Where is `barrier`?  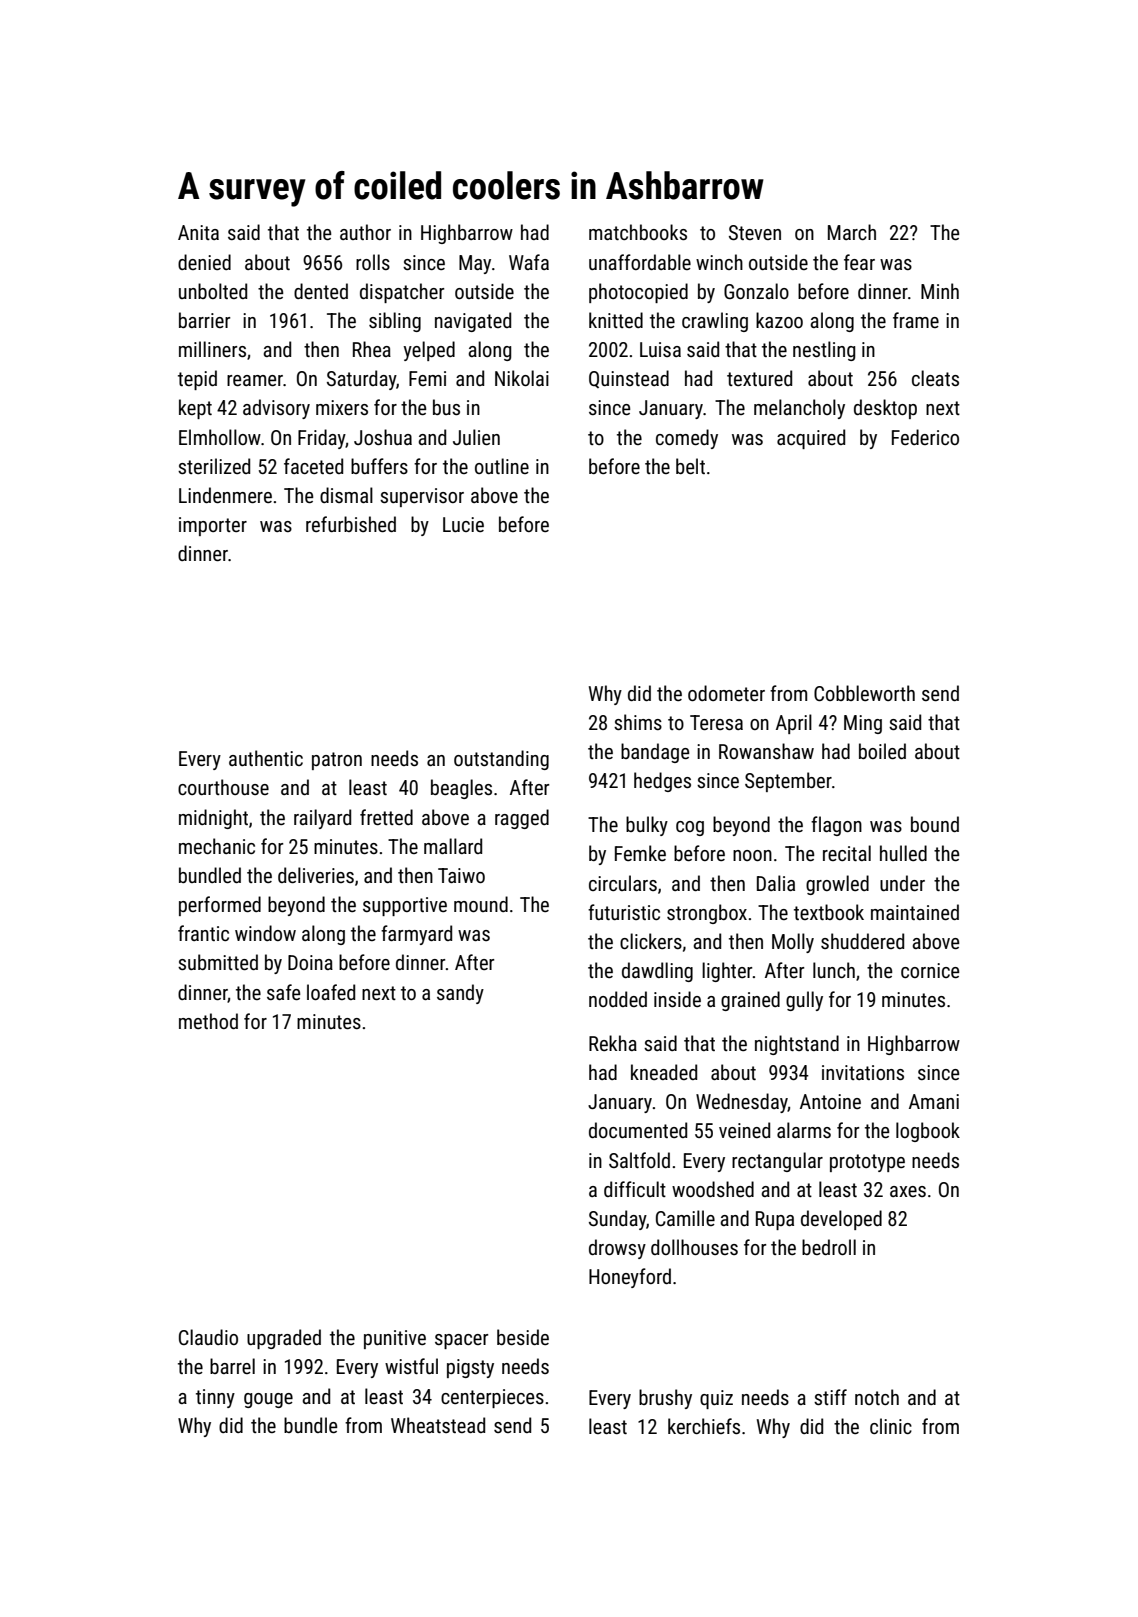 barrier is located at coordinates (204, 320).
